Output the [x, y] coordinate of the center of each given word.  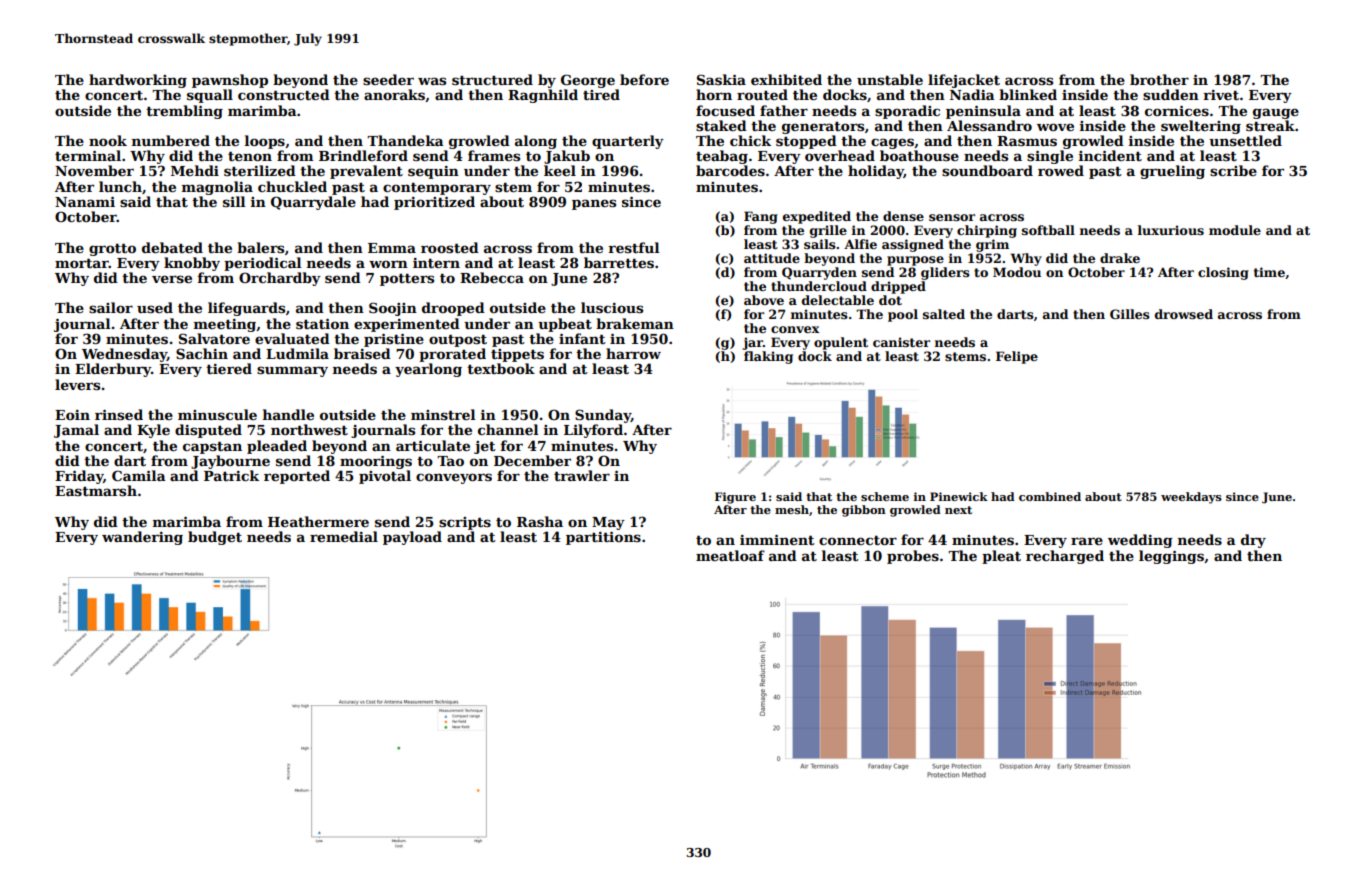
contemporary [437, 189]
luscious [612, 307]
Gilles [1130, 314]
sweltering [1201, 127]
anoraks [394, 94]
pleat [1001, 557]
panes [594, 204]
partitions [603, 538]
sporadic [907, 112]
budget [215, 538]
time [1269, 272]
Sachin [202, 353]
